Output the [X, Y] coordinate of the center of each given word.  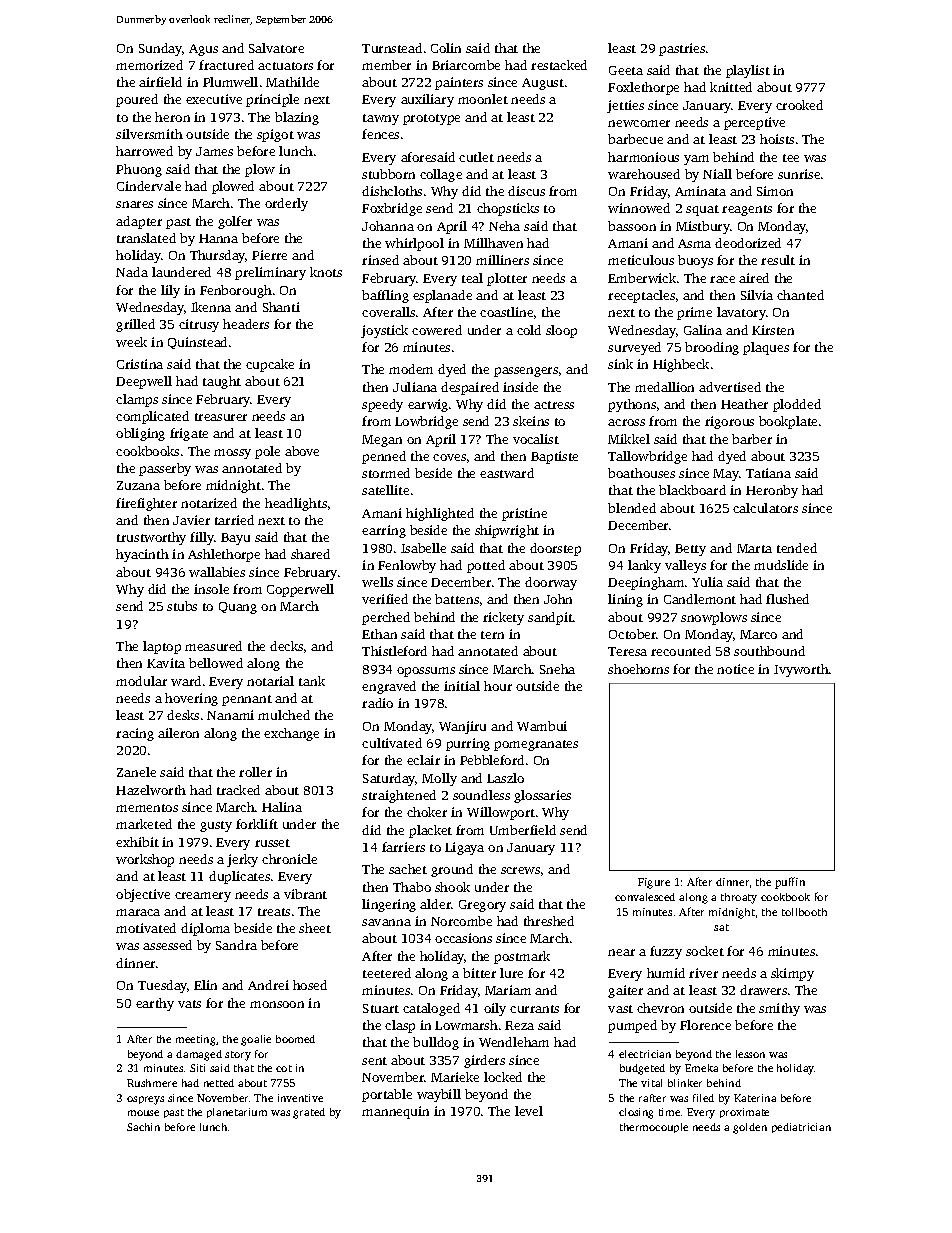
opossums [426, 672]
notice [735, 669]
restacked [559, 65]
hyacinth [142, 555]
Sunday [160, 49]
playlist [748, 71]
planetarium [237, 1113]
